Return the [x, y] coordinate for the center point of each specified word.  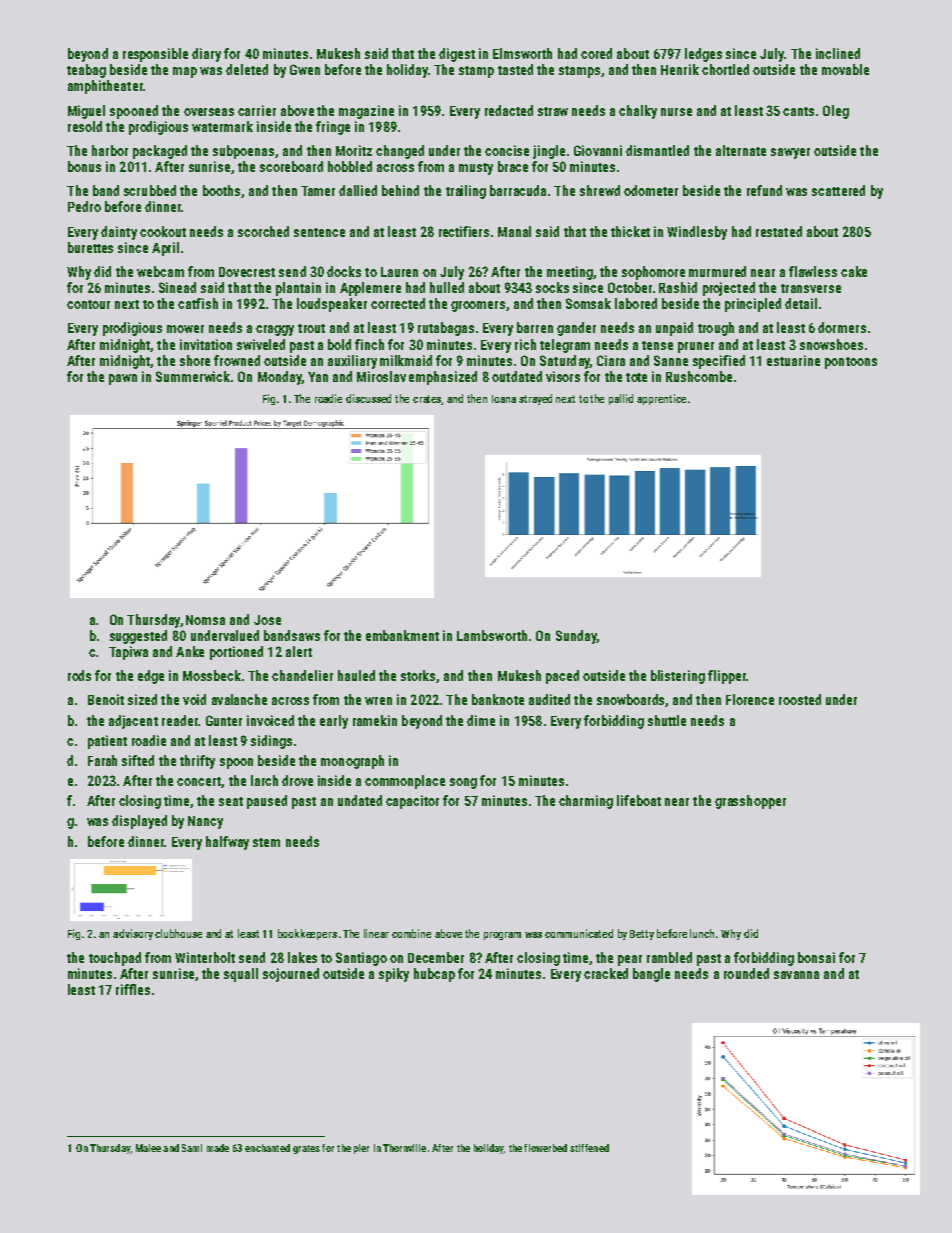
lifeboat [639, 800]
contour [88, 304]
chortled [725, 69]
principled [753, 305]
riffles [133, 989]
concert [199, 782]
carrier [257, 110]
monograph [352, 762]
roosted [800, 699]
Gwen [305, 69]
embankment [402, 635]
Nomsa [205, 620]
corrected [398, 303]
